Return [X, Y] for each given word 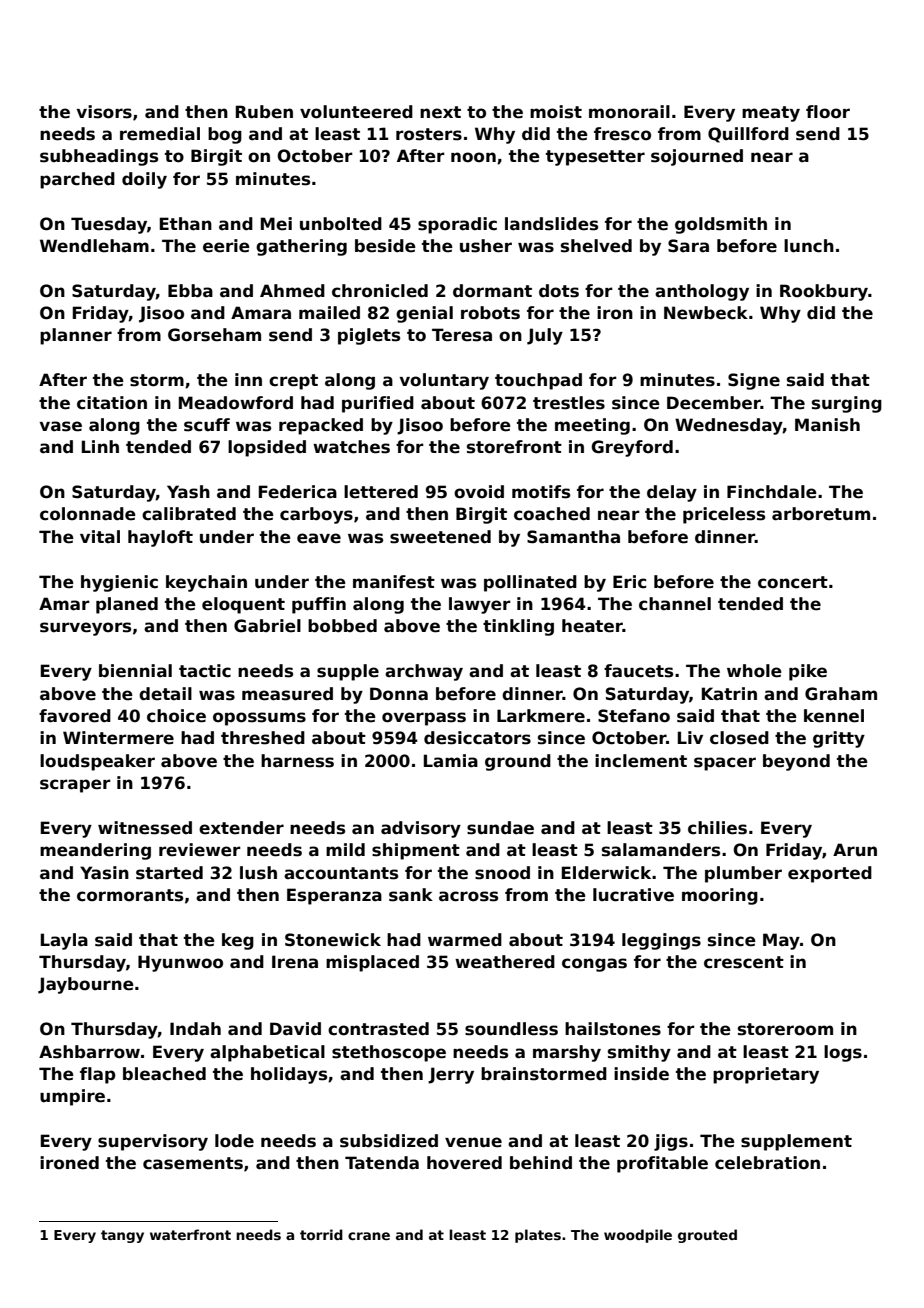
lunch [809, 246]
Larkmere [541, 716]
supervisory [153, 1142]
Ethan [186, 224]
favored [75, 716]
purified [378, 404]
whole [754, 671]
